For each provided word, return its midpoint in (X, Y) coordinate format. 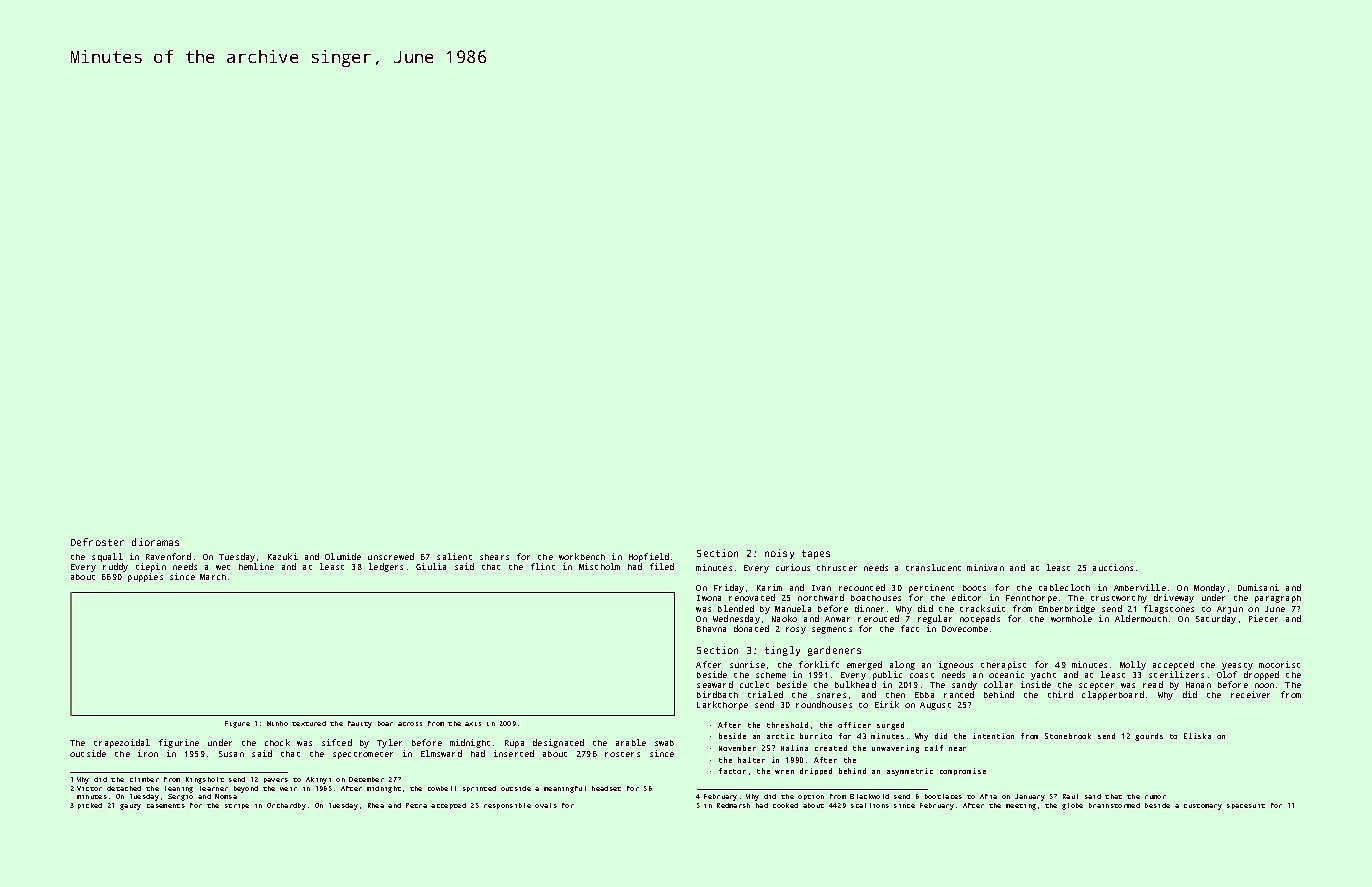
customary (1203, 807)
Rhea (376, 805)
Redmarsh (733, 805)
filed (662, 566)
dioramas (155, 542)
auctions (1113, 567)
